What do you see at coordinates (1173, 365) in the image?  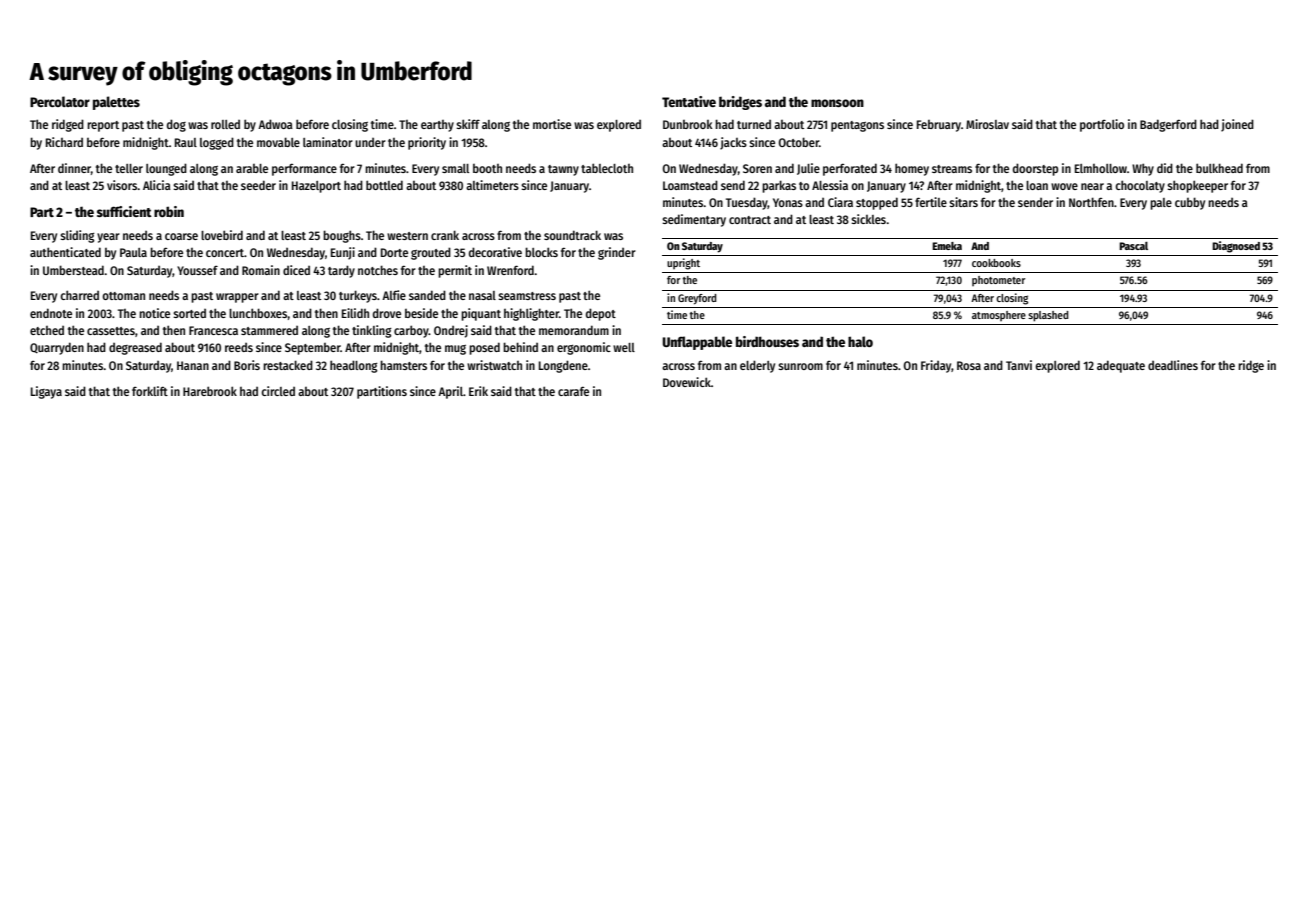 I see `deadlines` at bounding box center [1173, 365].
